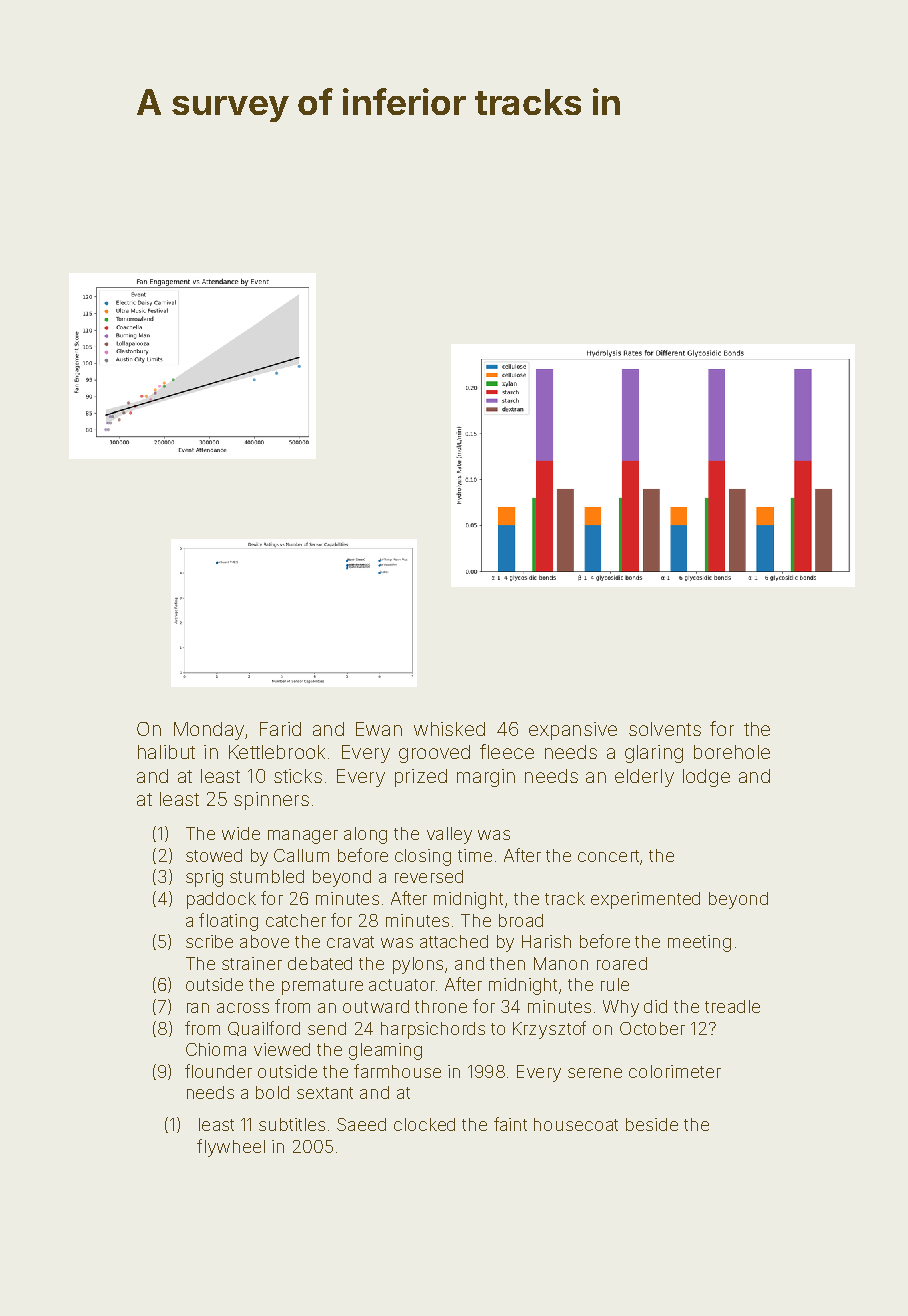 This page has height=1316, width=908. Describe the element at coordinates (209, 941) in the page. I see `scribe` at that location.
